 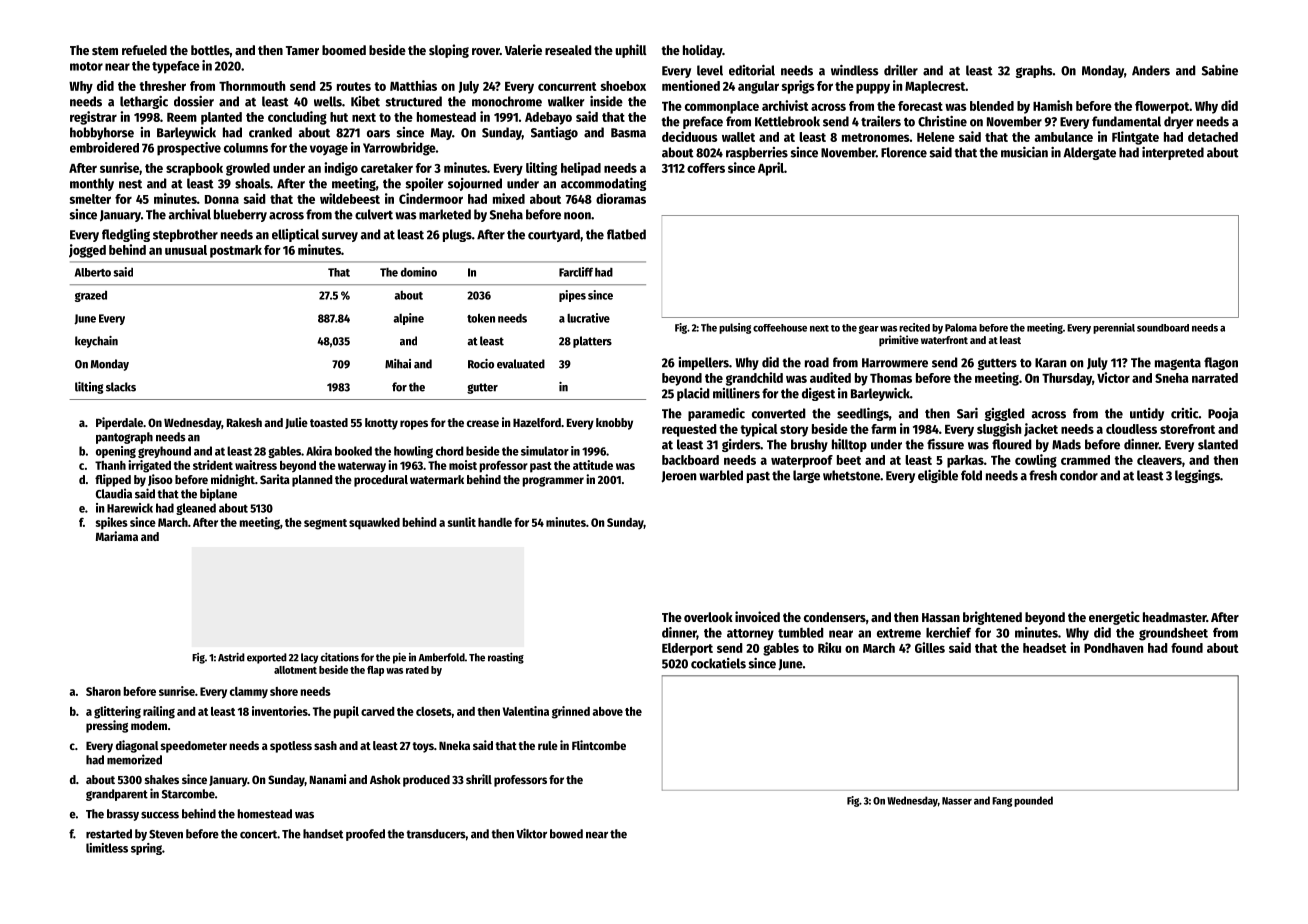 I want to click on flowerpot, so click(x=1162, y=107).
